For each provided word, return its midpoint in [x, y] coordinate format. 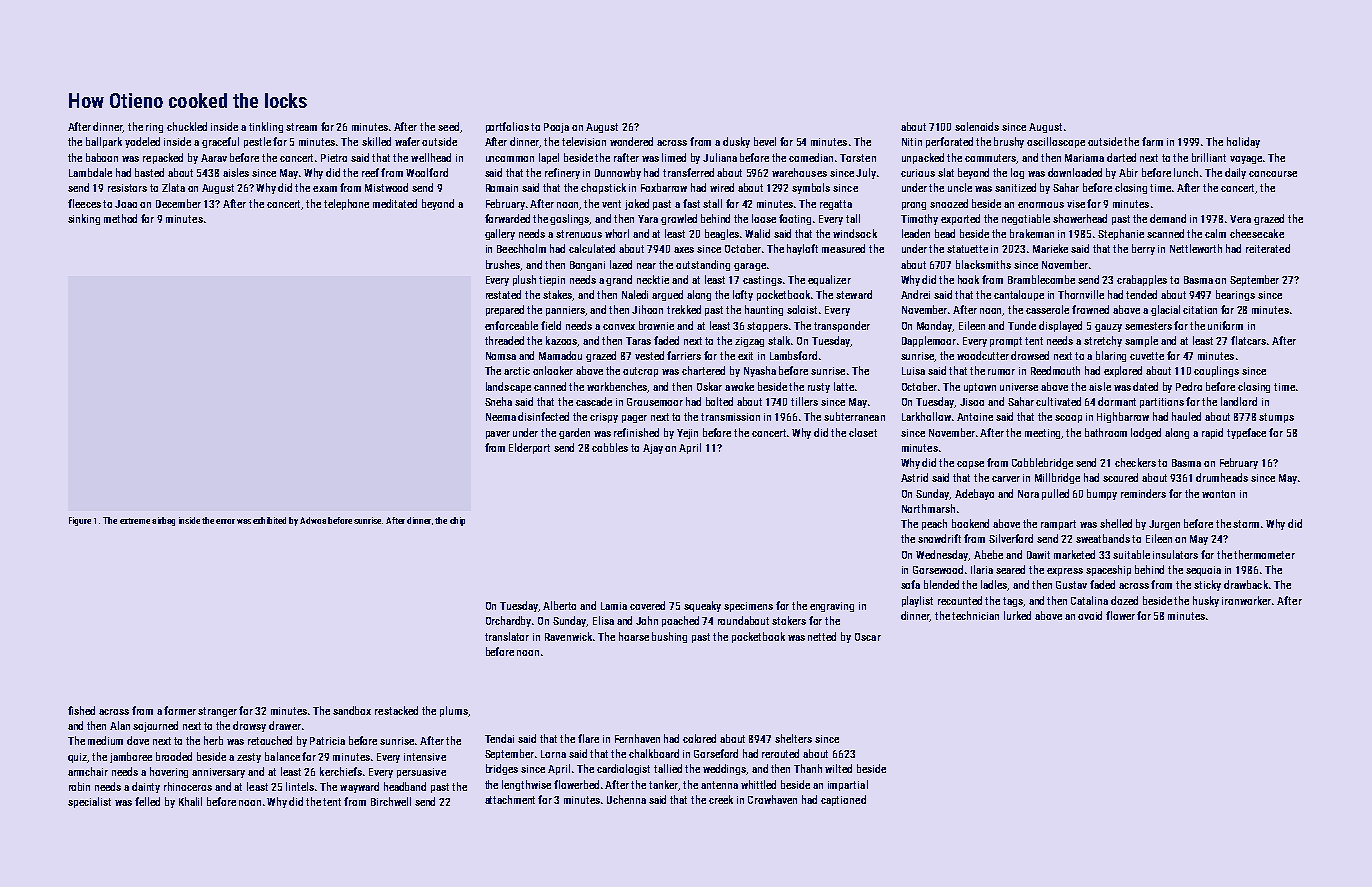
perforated [949, 142]
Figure [80, 521]
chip [457, 521]
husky [1206, 601]
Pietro [334, 158]
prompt [1006, 342]
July [866, 173]
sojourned [155, 726]
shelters [793, 738]
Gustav [1071, 585]
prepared [505, 310]
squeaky [702, 606]
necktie [653, 279]
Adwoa [313, 520]
